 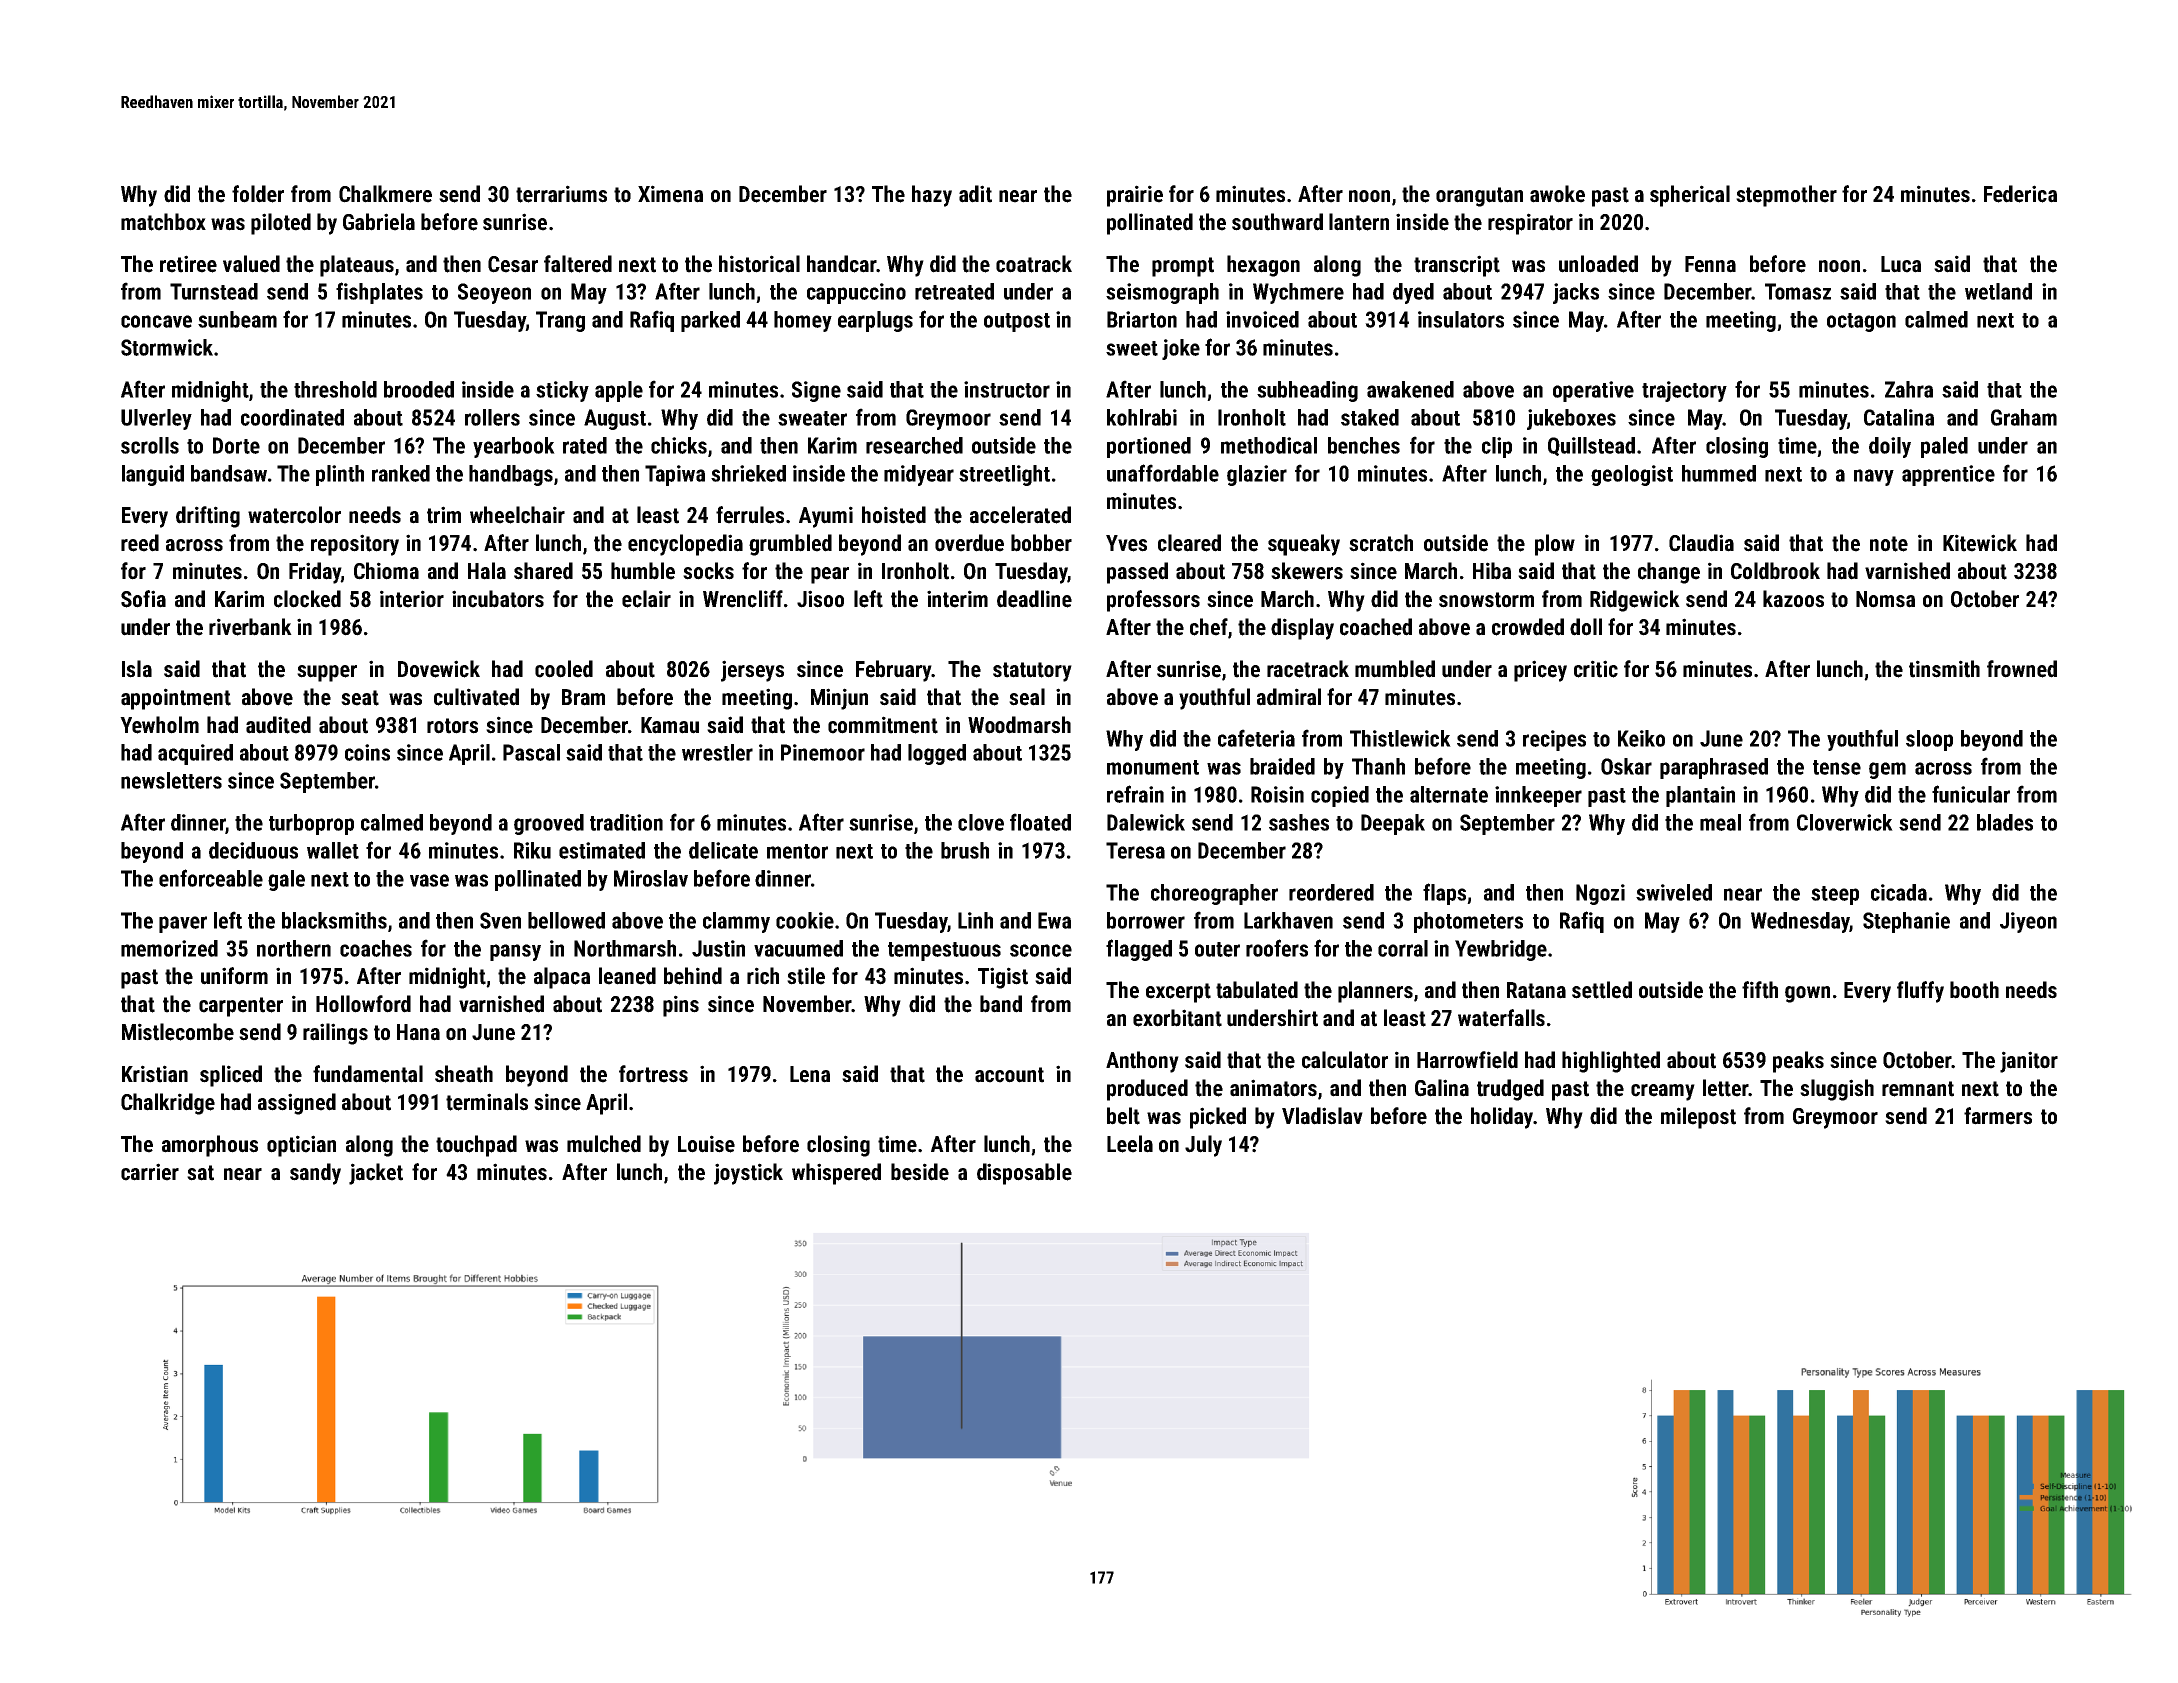 I want to click on cookie, so click(x=805, y=920).
